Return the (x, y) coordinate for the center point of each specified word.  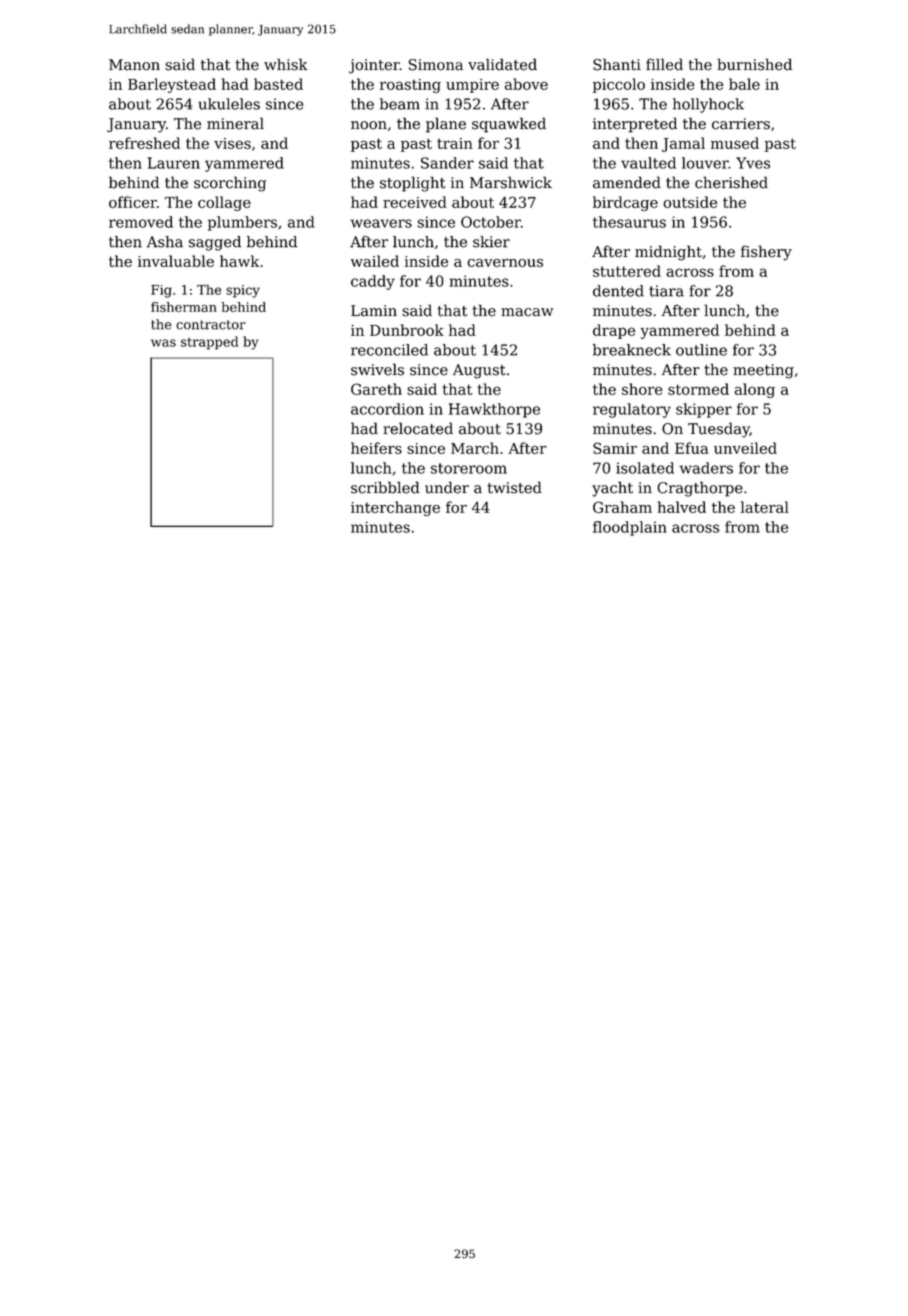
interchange (395, 508)
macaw (527, 312)
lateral (764, 507)
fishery (766, 253)
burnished (754, 64)
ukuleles (229, 104)
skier (491, 242)
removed (141, 222)
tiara (666, 291)
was (163, 343)
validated (502, 64)
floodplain (630, 528)
